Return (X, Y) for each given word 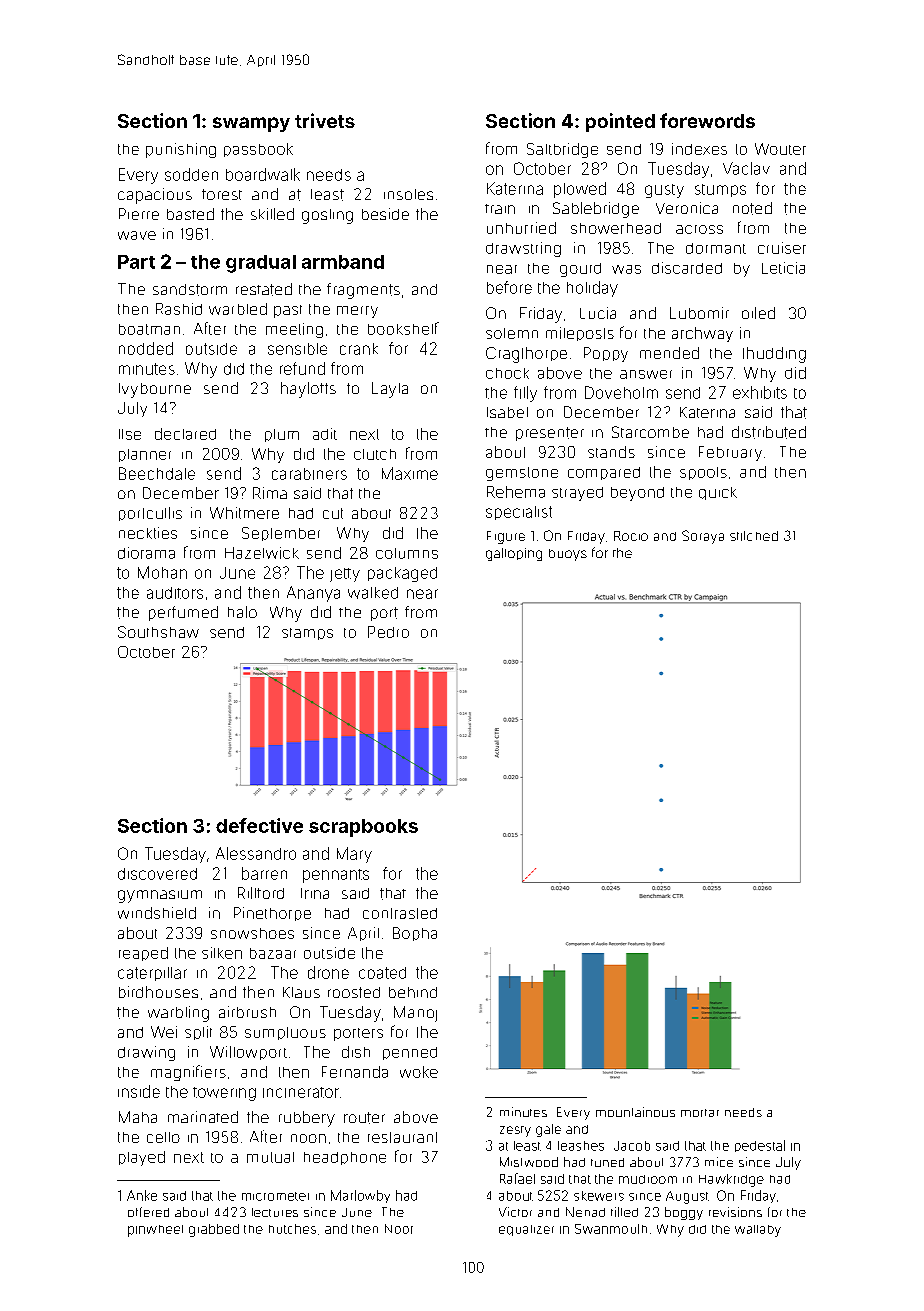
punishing (181, 150)
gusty (664, 191)
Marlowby (360, 1196)
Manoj (415, 1014)
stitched (754, 536)
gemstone (522, 474)
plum (282, 435)
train (500, 209)
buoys (568, 555)
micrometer (275, 1196)
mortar (700, 1113)
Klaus (301, 992)
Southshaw (158, 632)
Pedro (388, 632)
